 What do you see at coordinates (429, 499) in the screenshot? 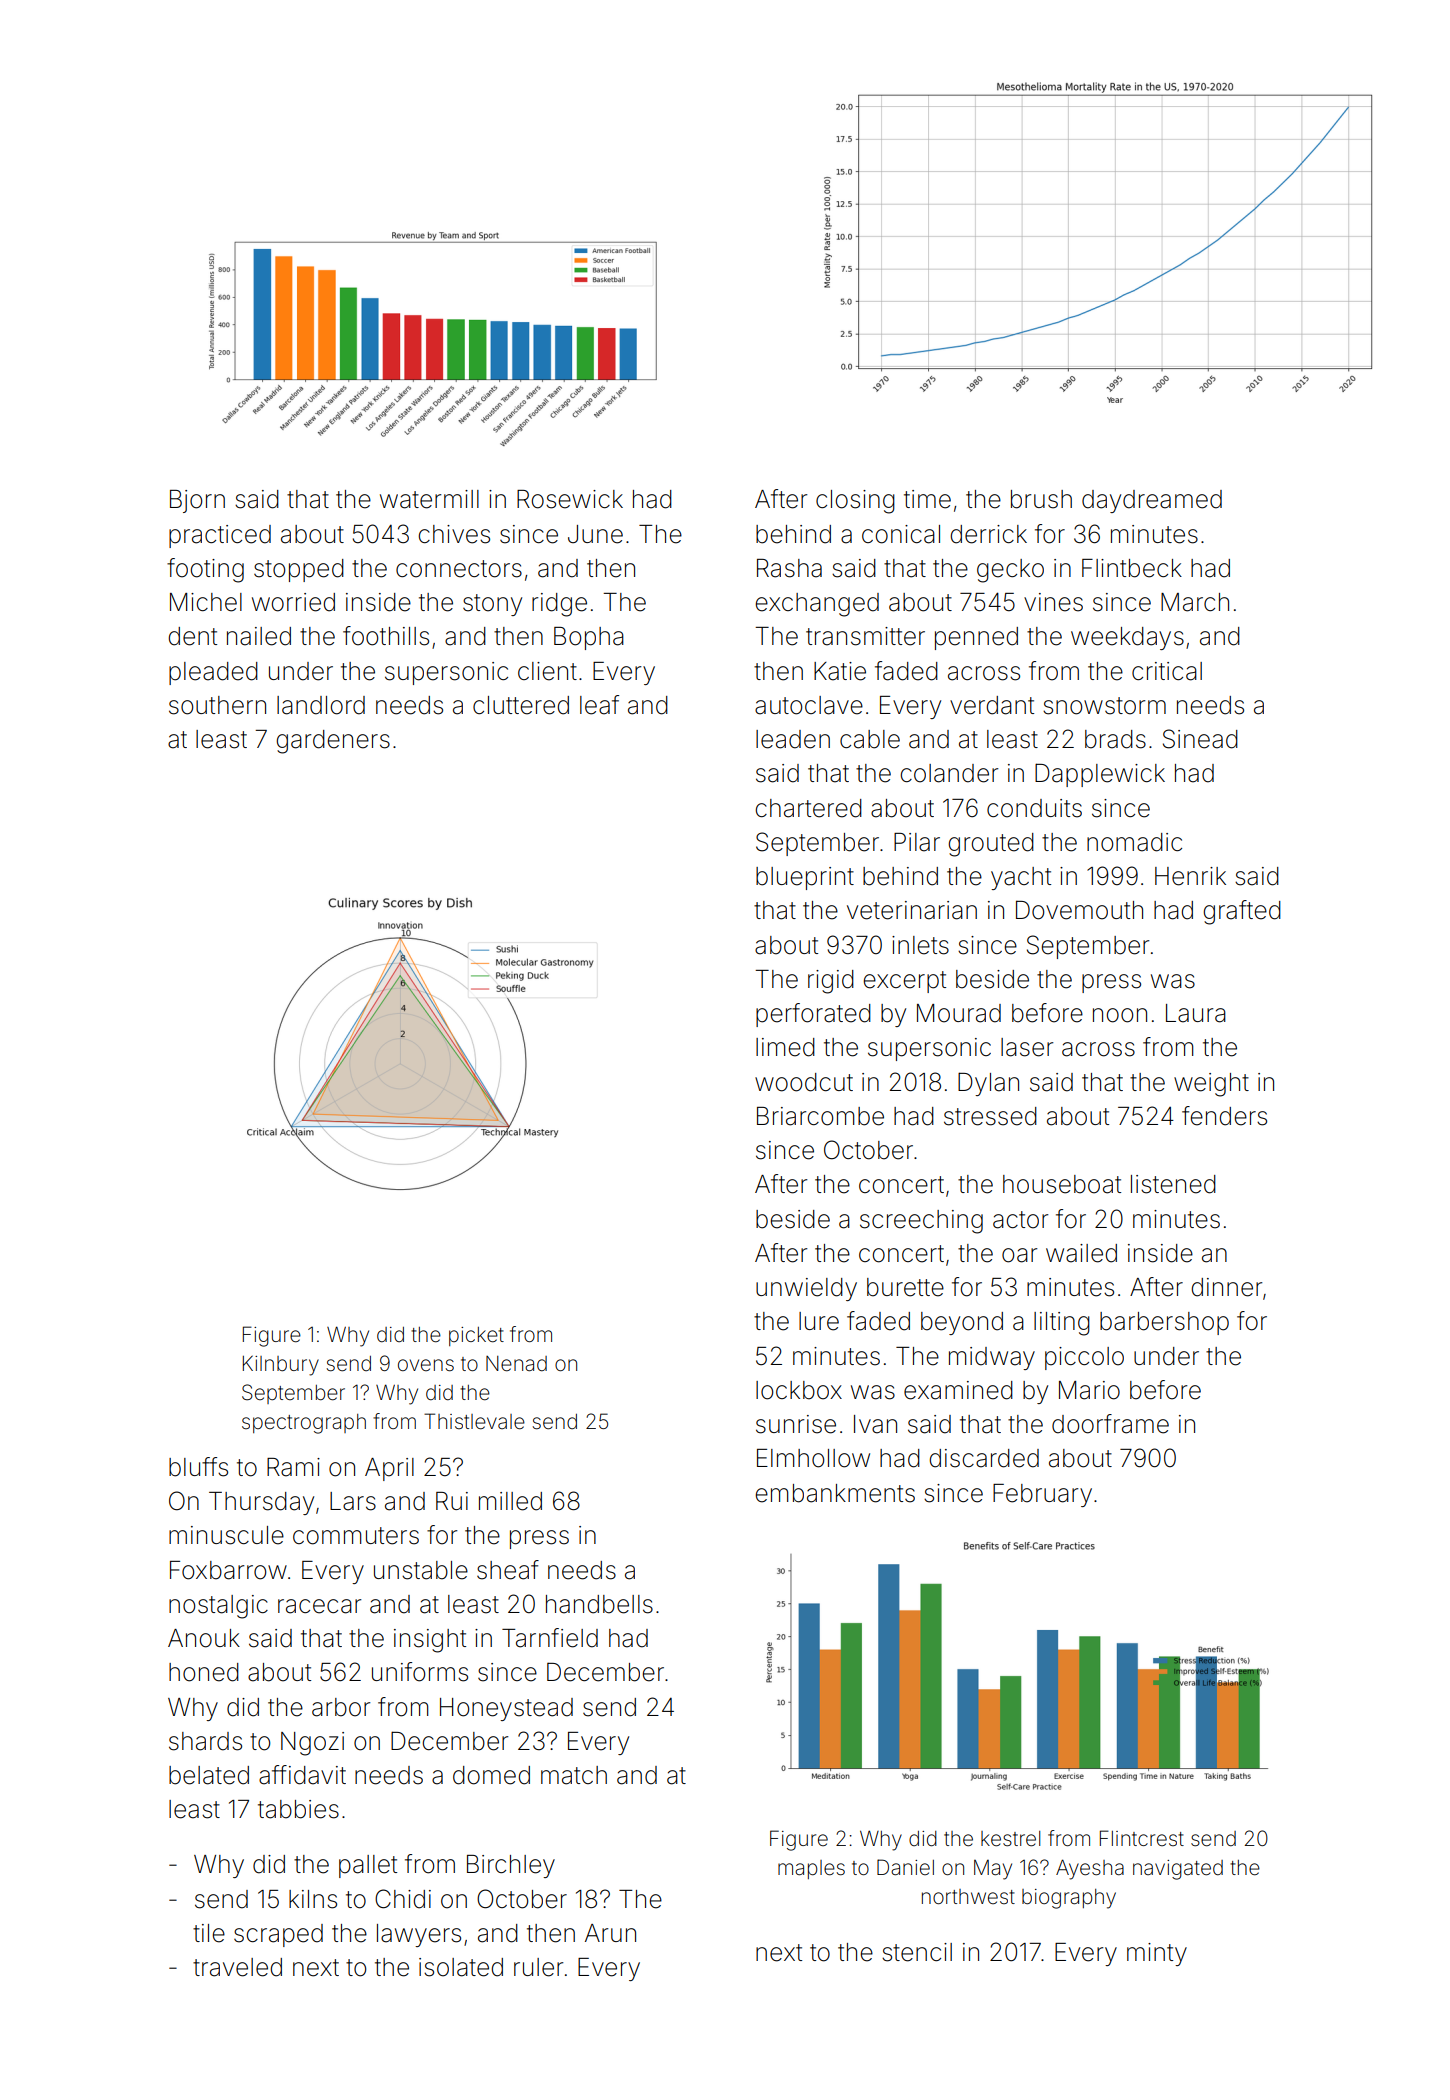
I see `watermill` at bounding box center [429, 499].
